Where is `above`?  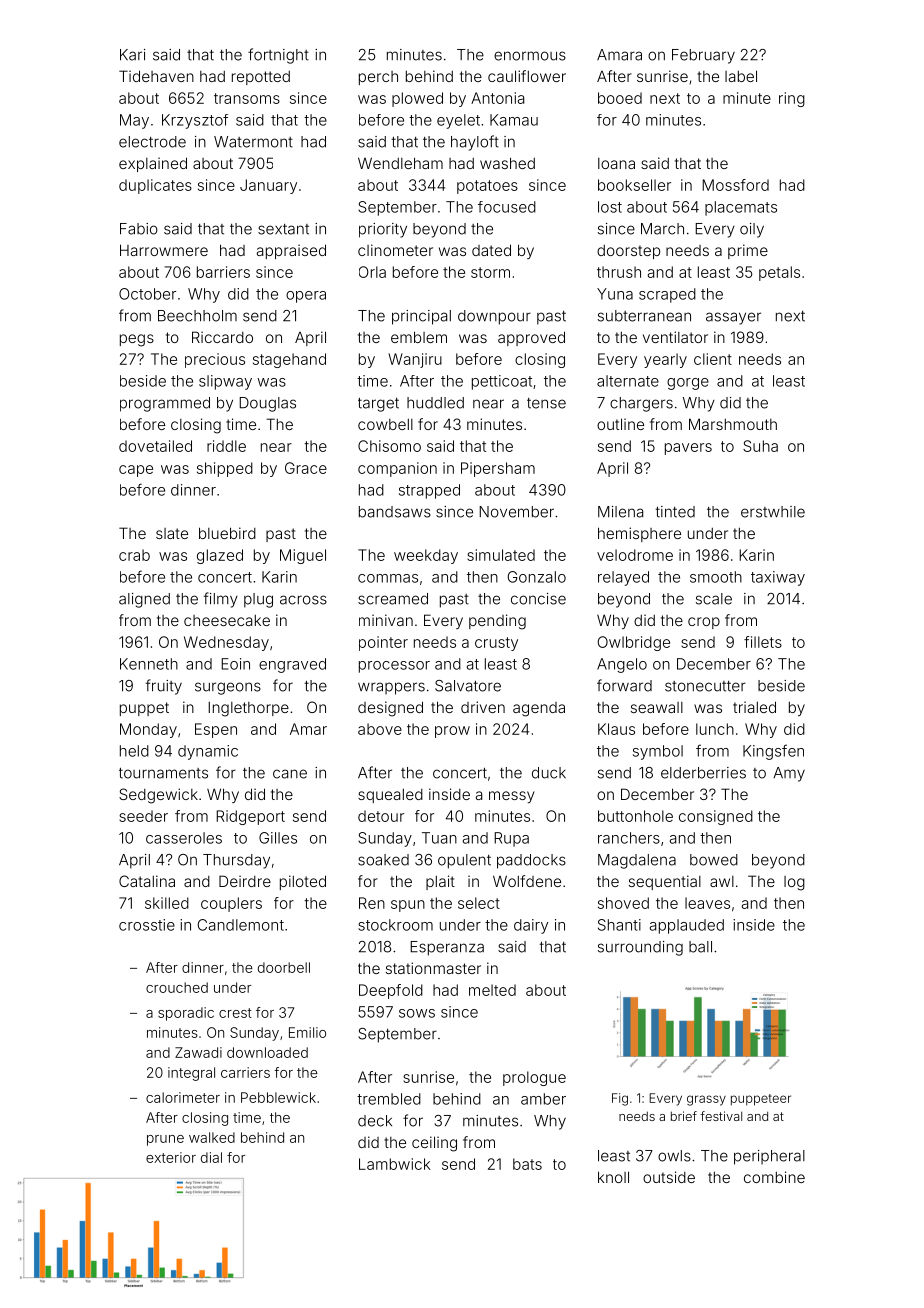
above is located at coordinates (380, 729).
